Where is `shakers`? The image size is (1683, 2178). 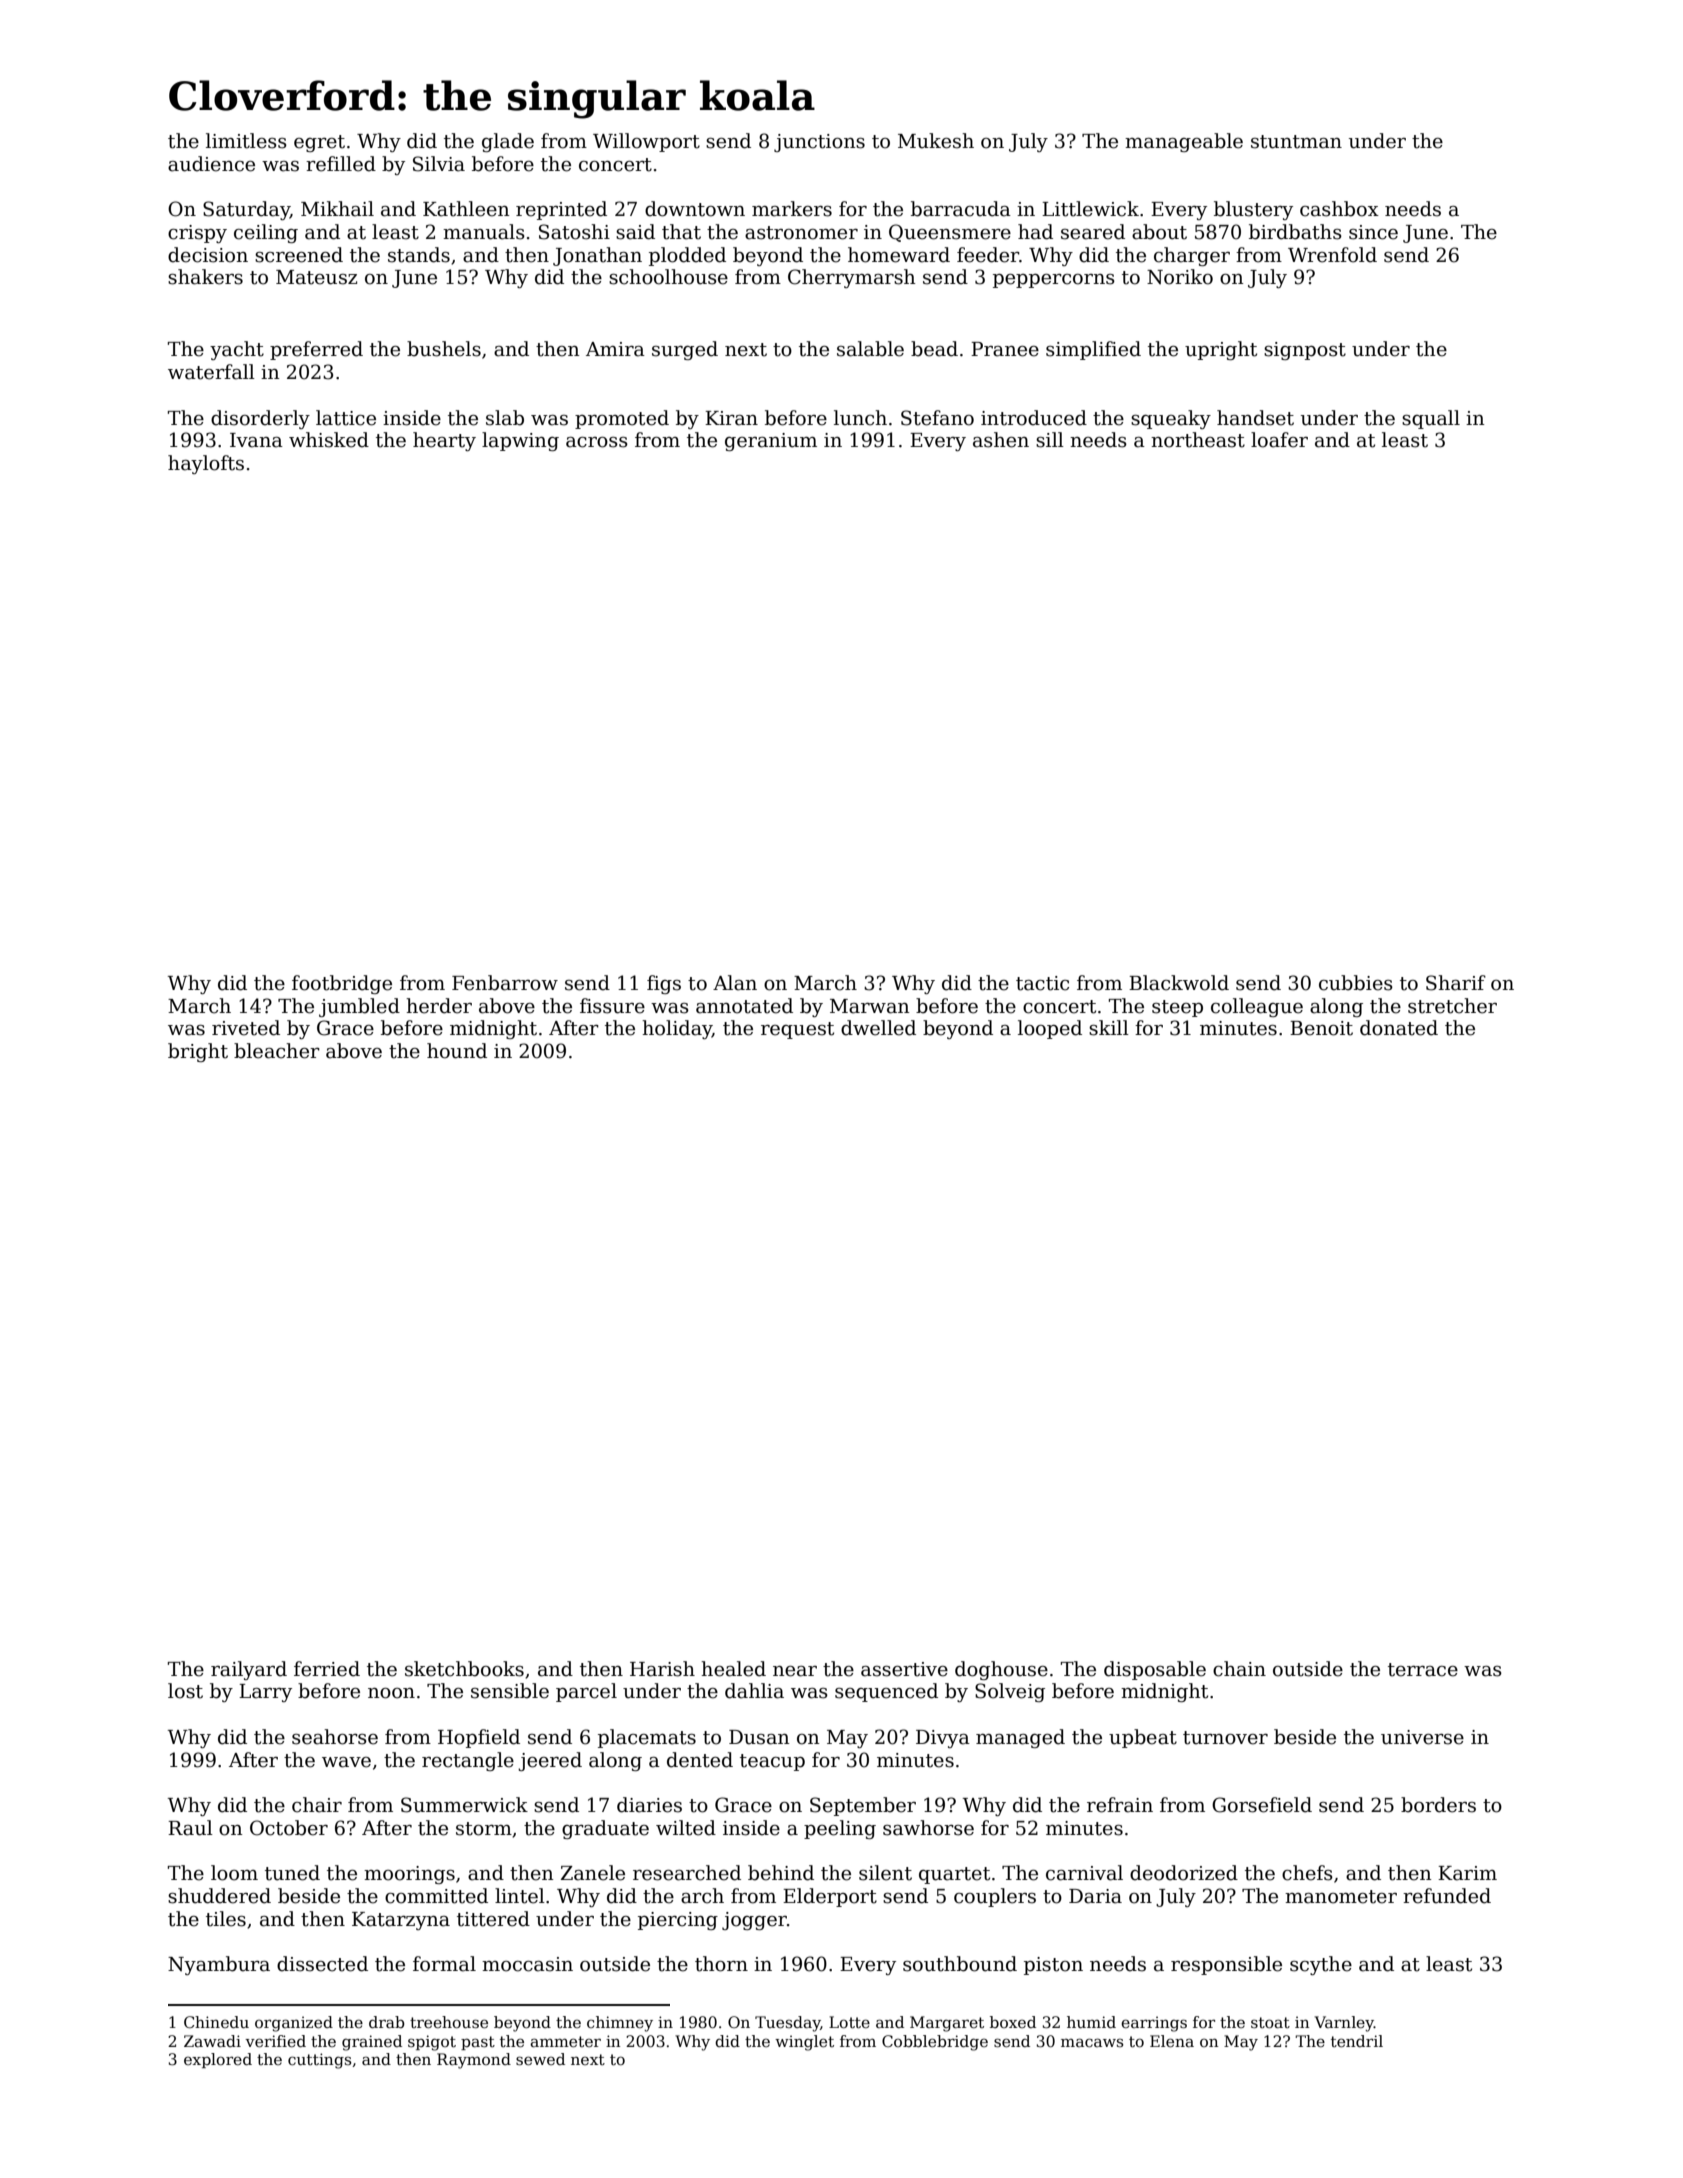
shakers is located at coordinates (205, 277).
